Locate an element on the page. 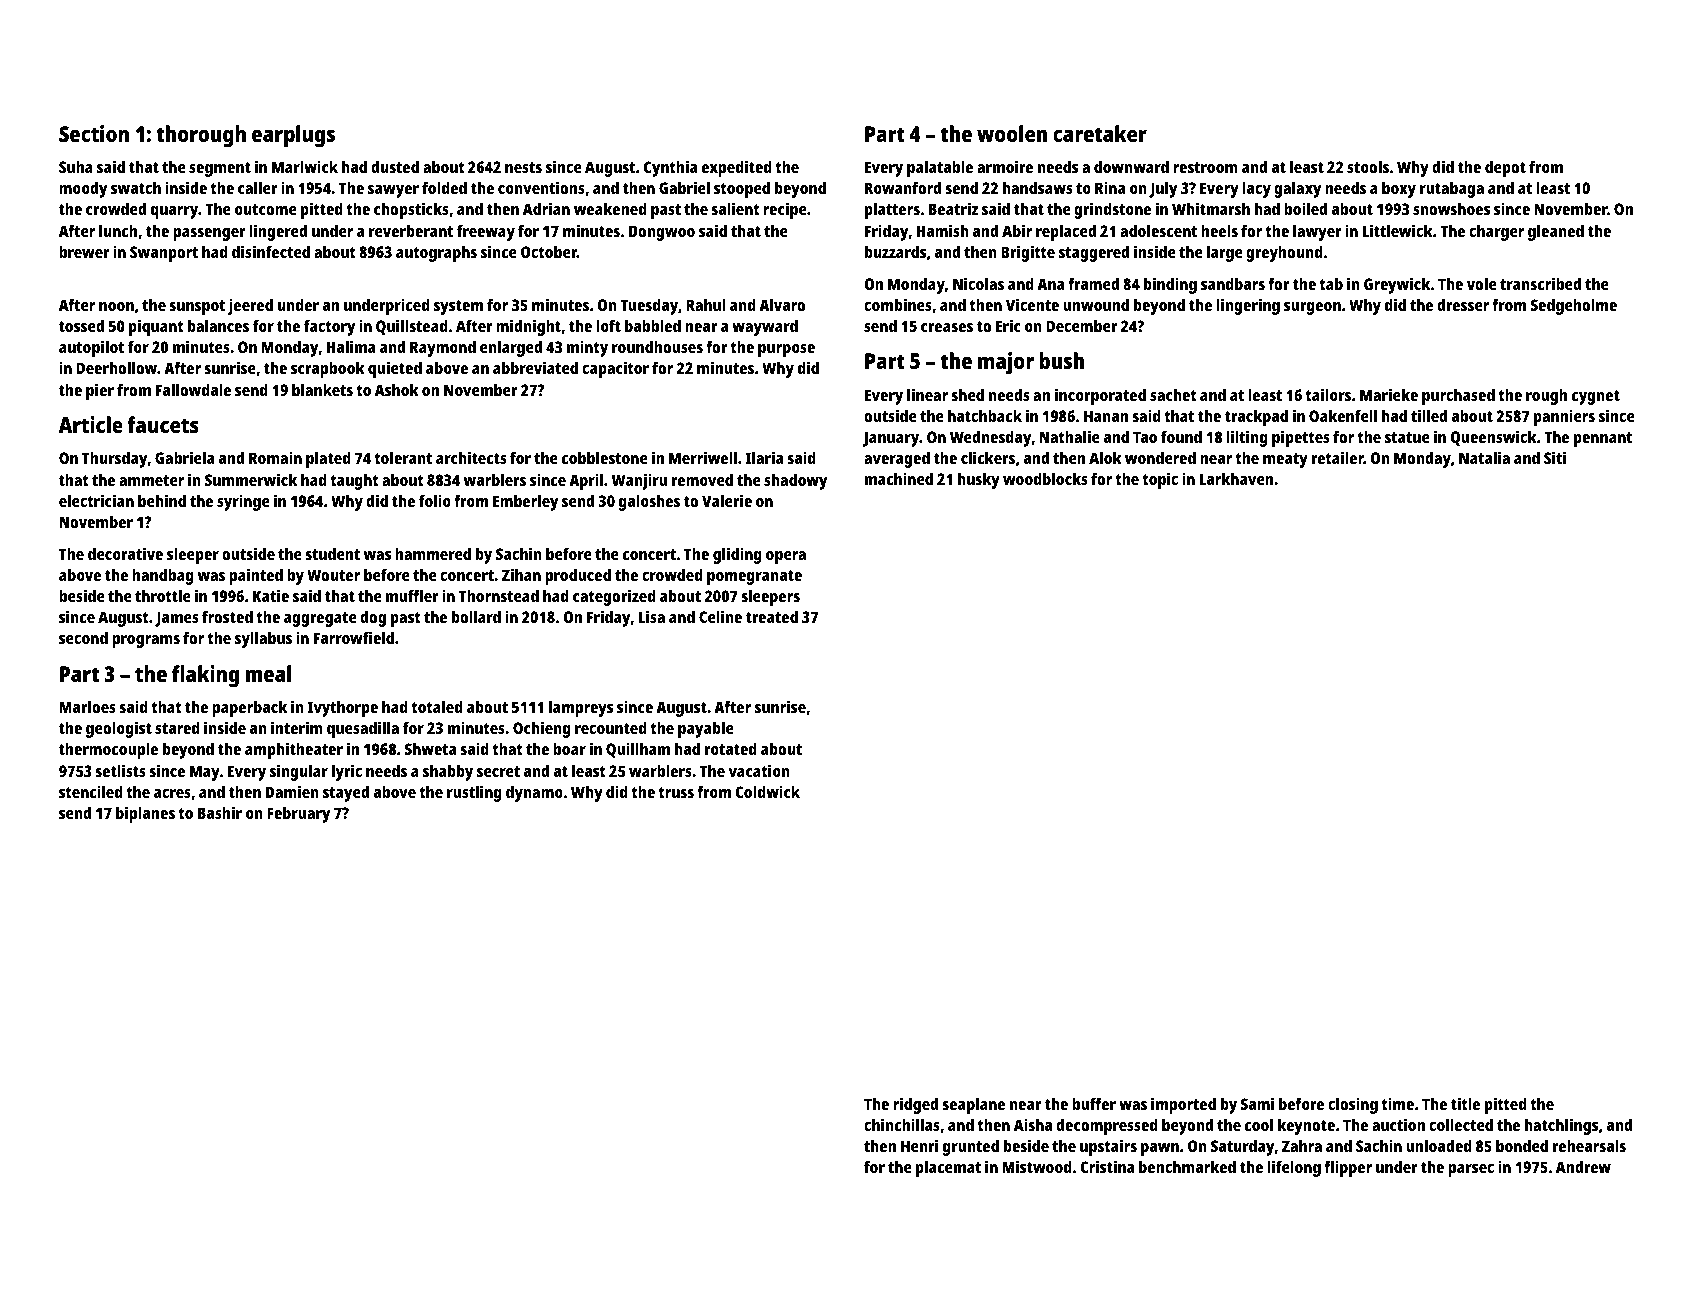 This page has height=1309, width=1694. pipettes is located at coordinates (1301, 438).
